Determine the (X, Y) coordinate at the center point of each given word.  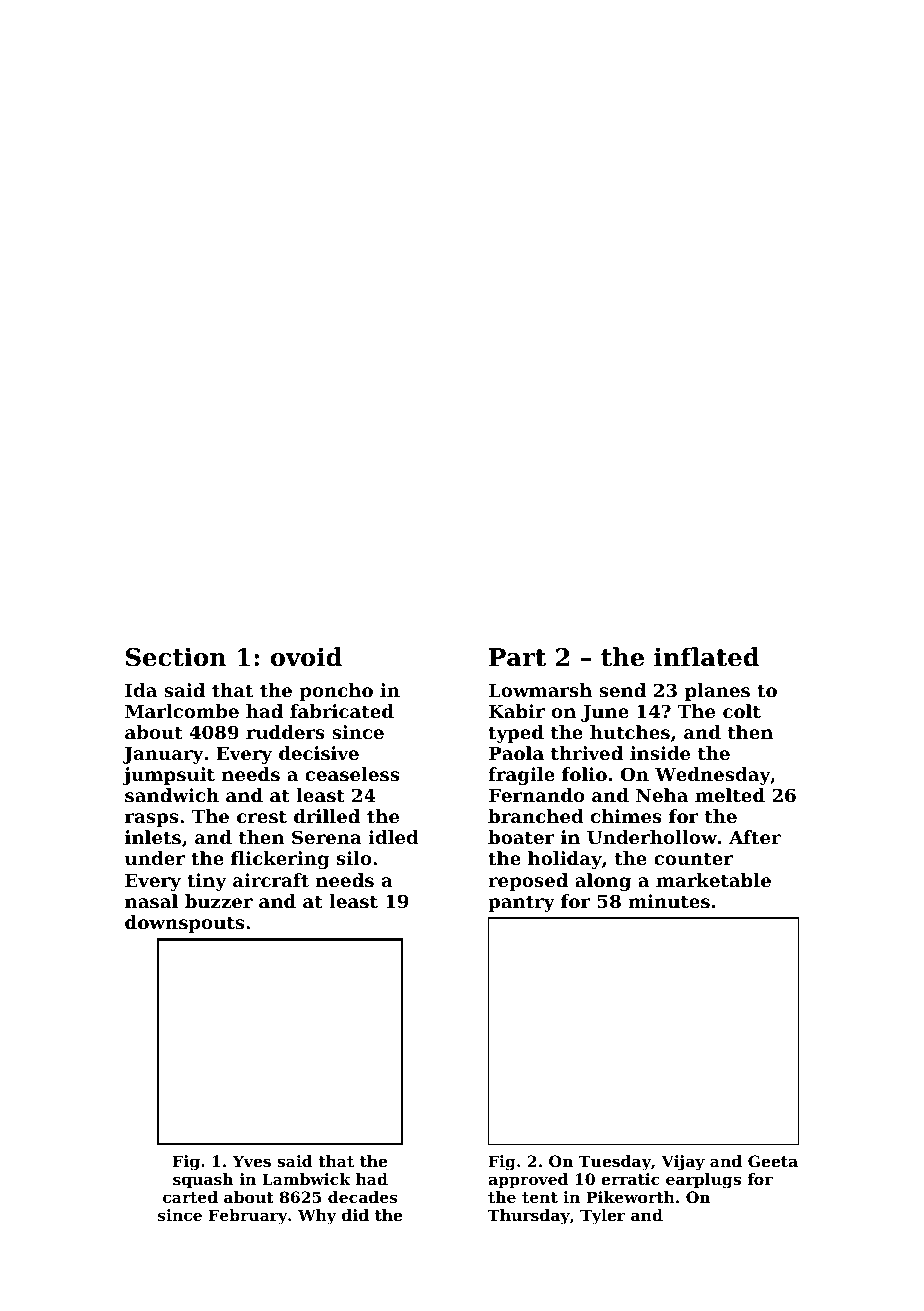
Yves (252, 1161)
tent (540, 1197)
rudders (285, 732)
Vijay (683, 1163)
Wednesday (712, 776)
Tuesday (615, 1163)
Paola (516, 753)
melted (730, 795)
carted (190, 1197)
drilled (327, 816)
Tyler (602, 1217)
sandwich (172, 795)
